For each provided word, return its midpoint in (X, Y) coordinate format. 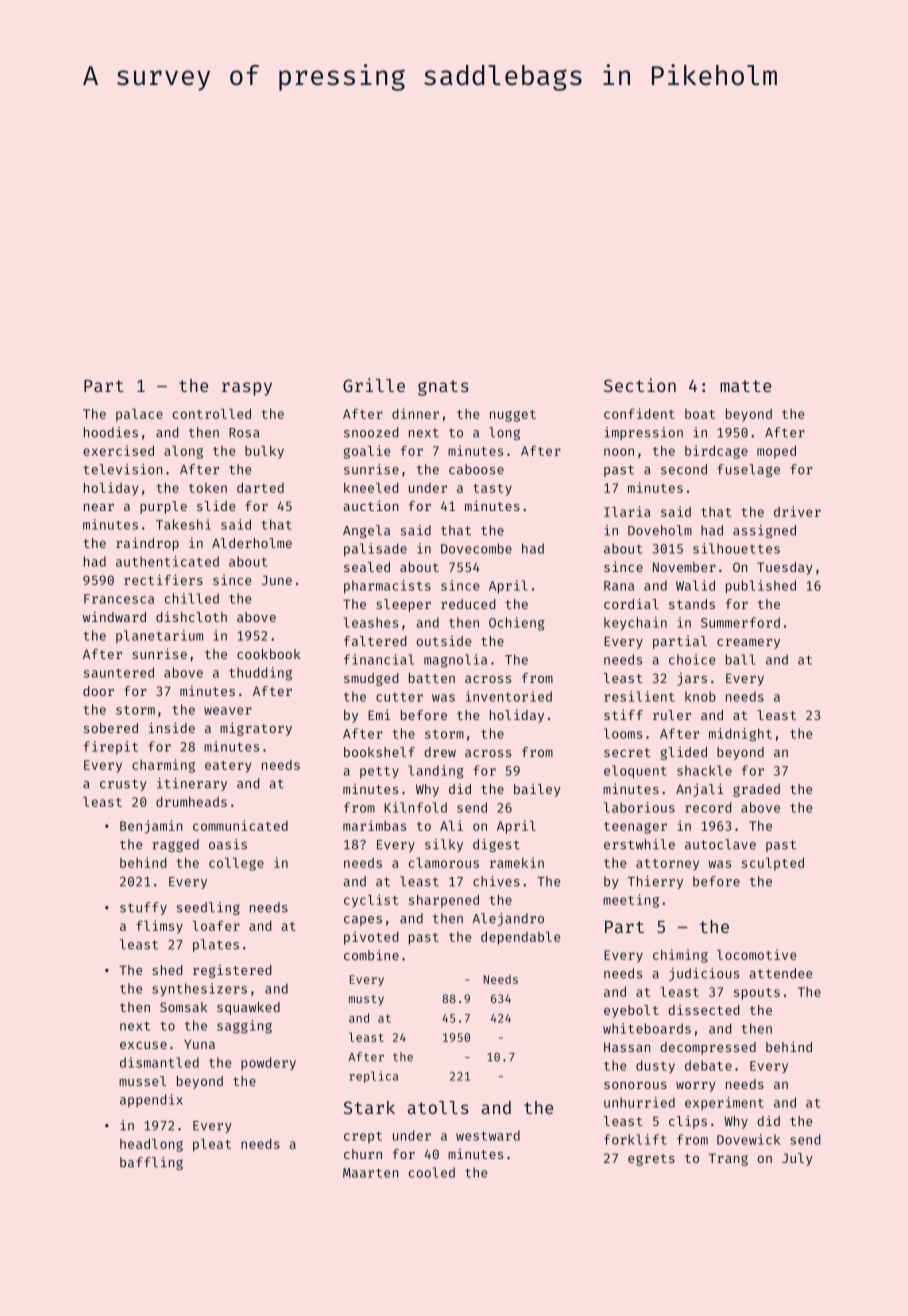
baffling (151, 1163)
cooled (432, 1172)
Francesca (119, 599)
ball (740, 659)
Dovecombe (476, 548)
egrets (651, 1160)
